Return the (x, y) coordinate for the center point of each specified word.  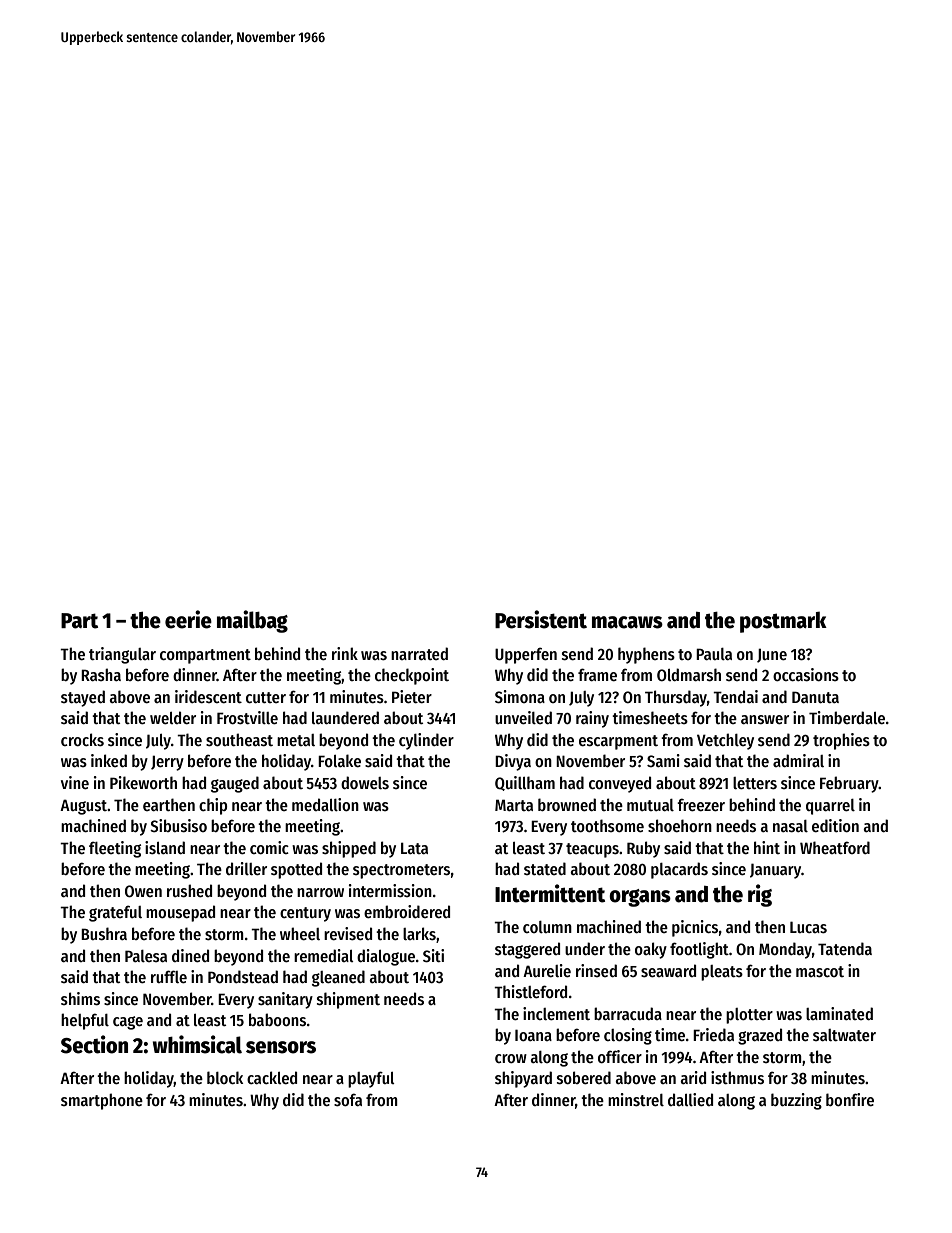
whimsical (197, 1044)
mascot (820, 972)
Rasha (101, 674)
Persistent (541, 619)
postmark (783, 622)
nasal (790, 826)
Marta (514, 805)
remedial (324, 955)
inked (109, 760)
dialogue (386, 957)
